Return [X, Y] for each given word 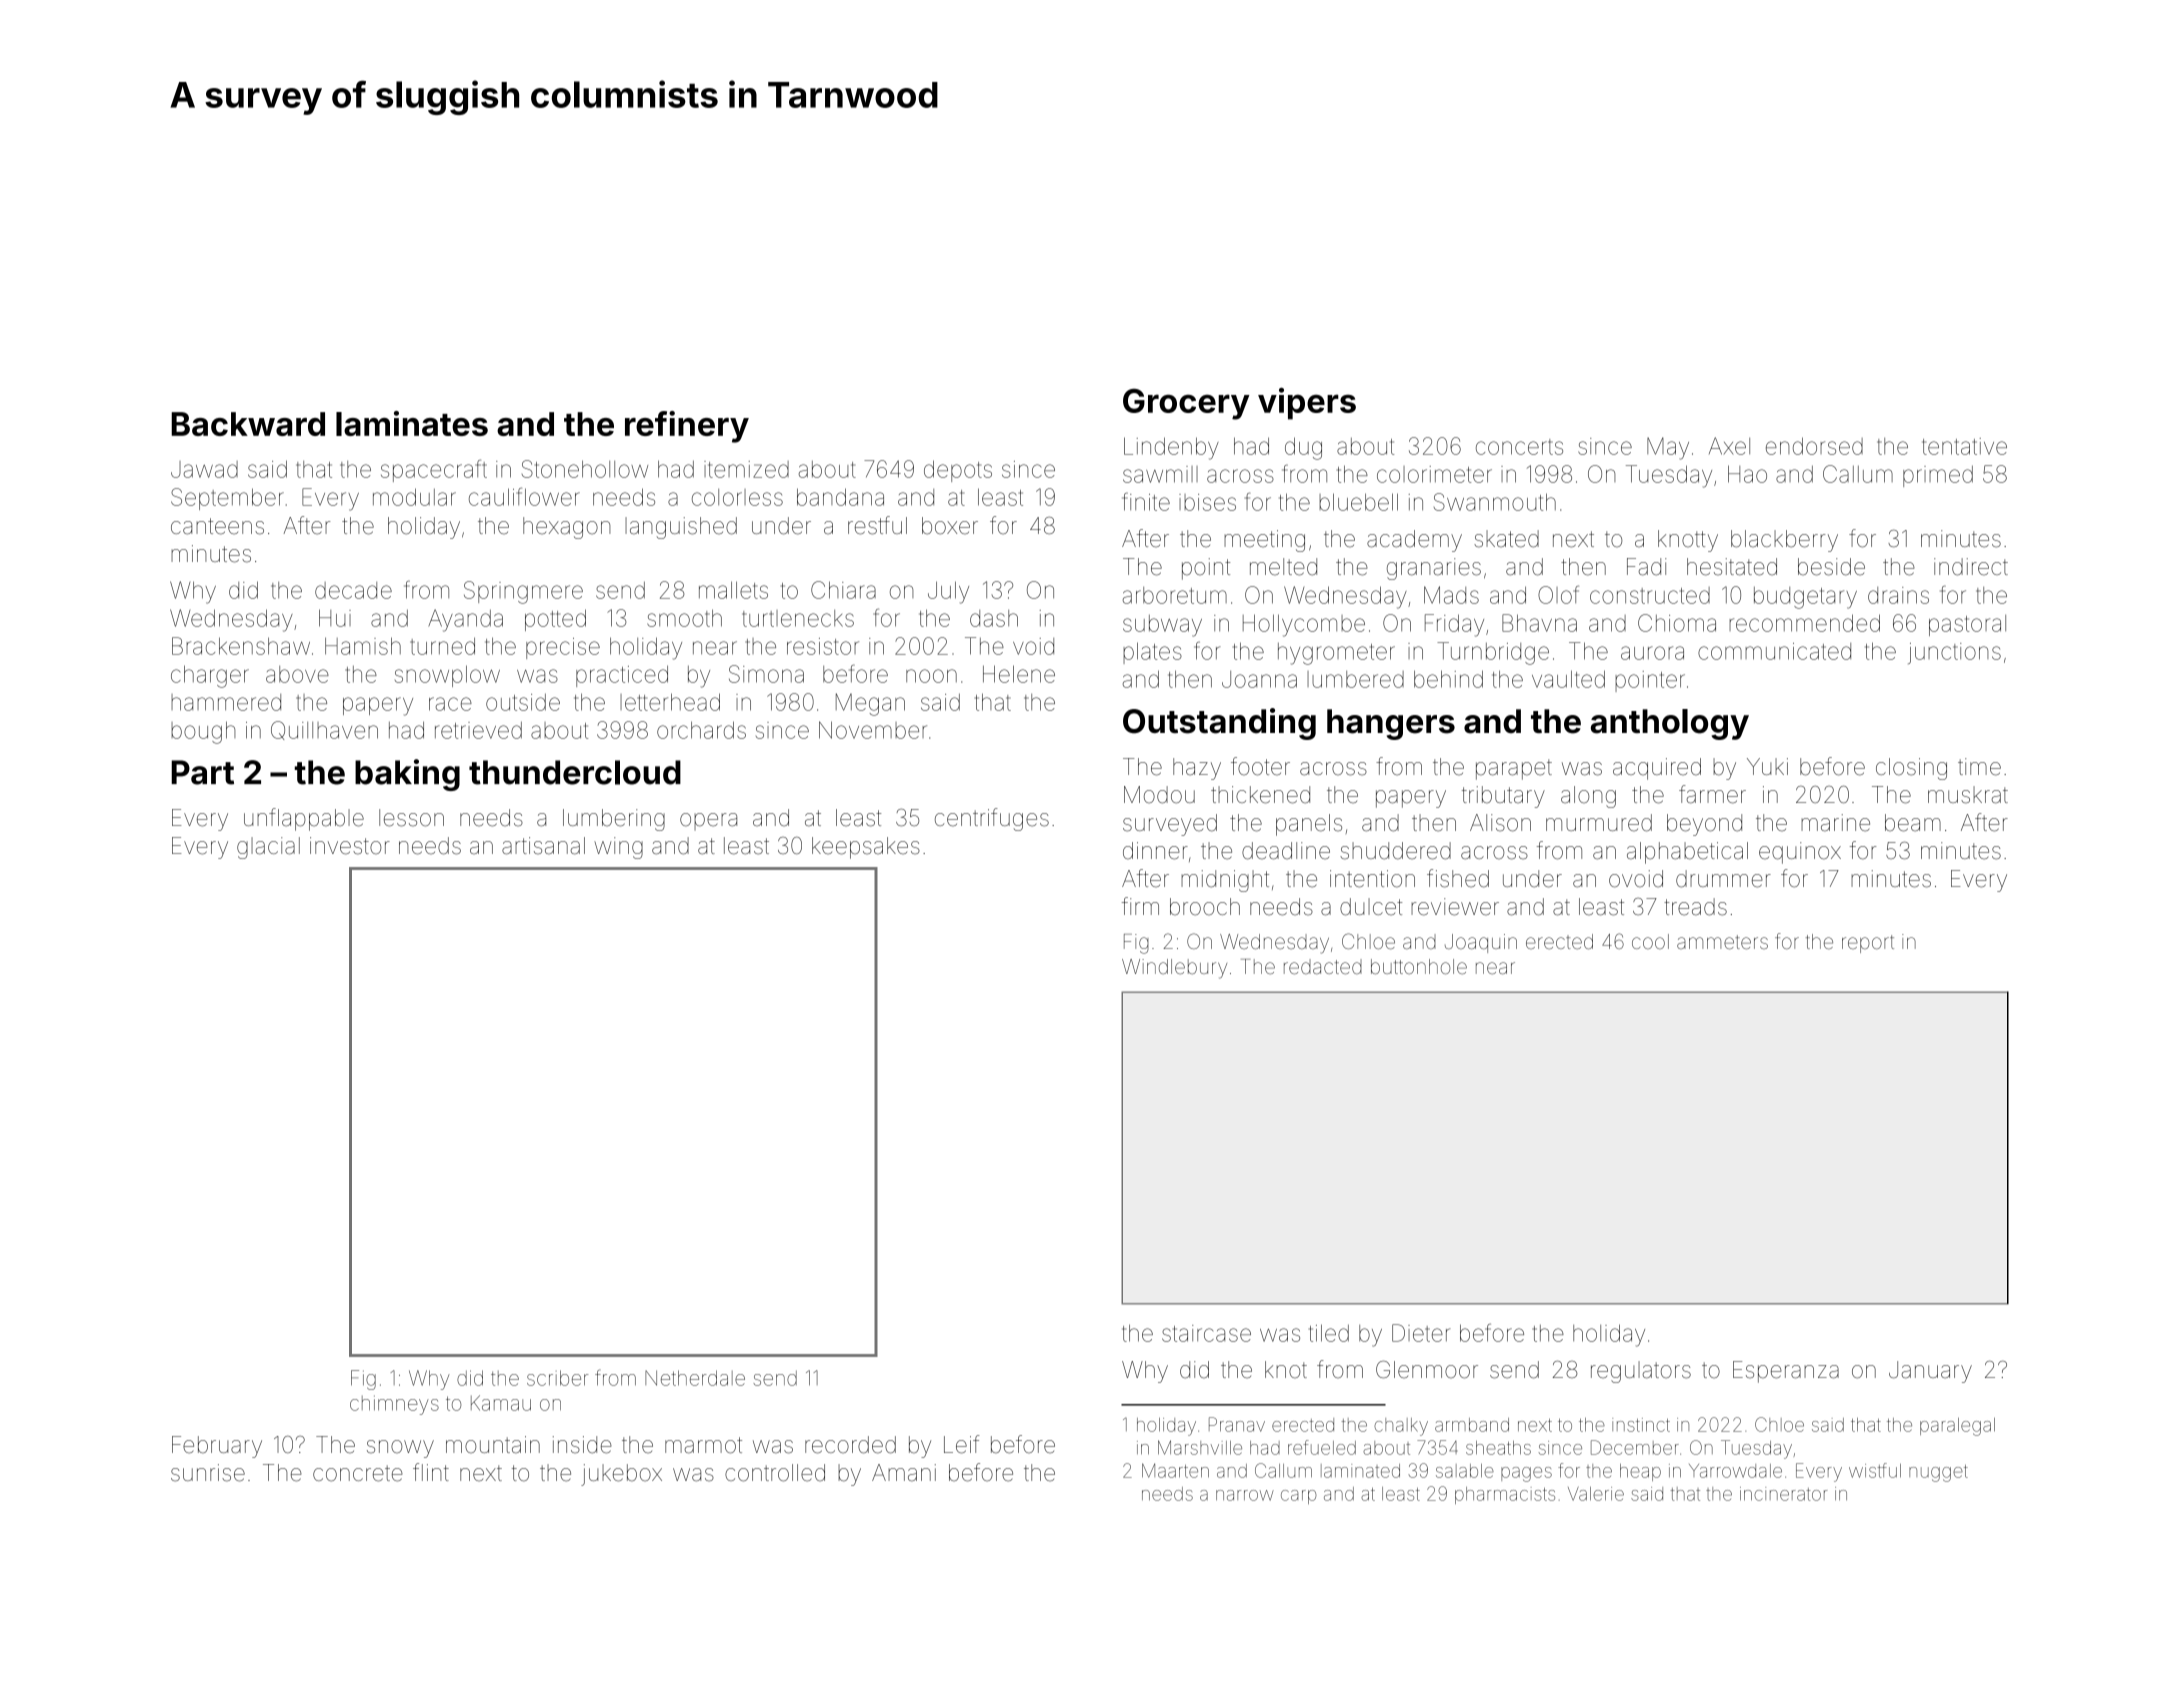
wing [618, 848]
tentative [1964, 446]
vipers [1307, 404]
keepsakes [866, 848]
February [217, 1447]
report [1868, 944]
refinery [687, 427]
